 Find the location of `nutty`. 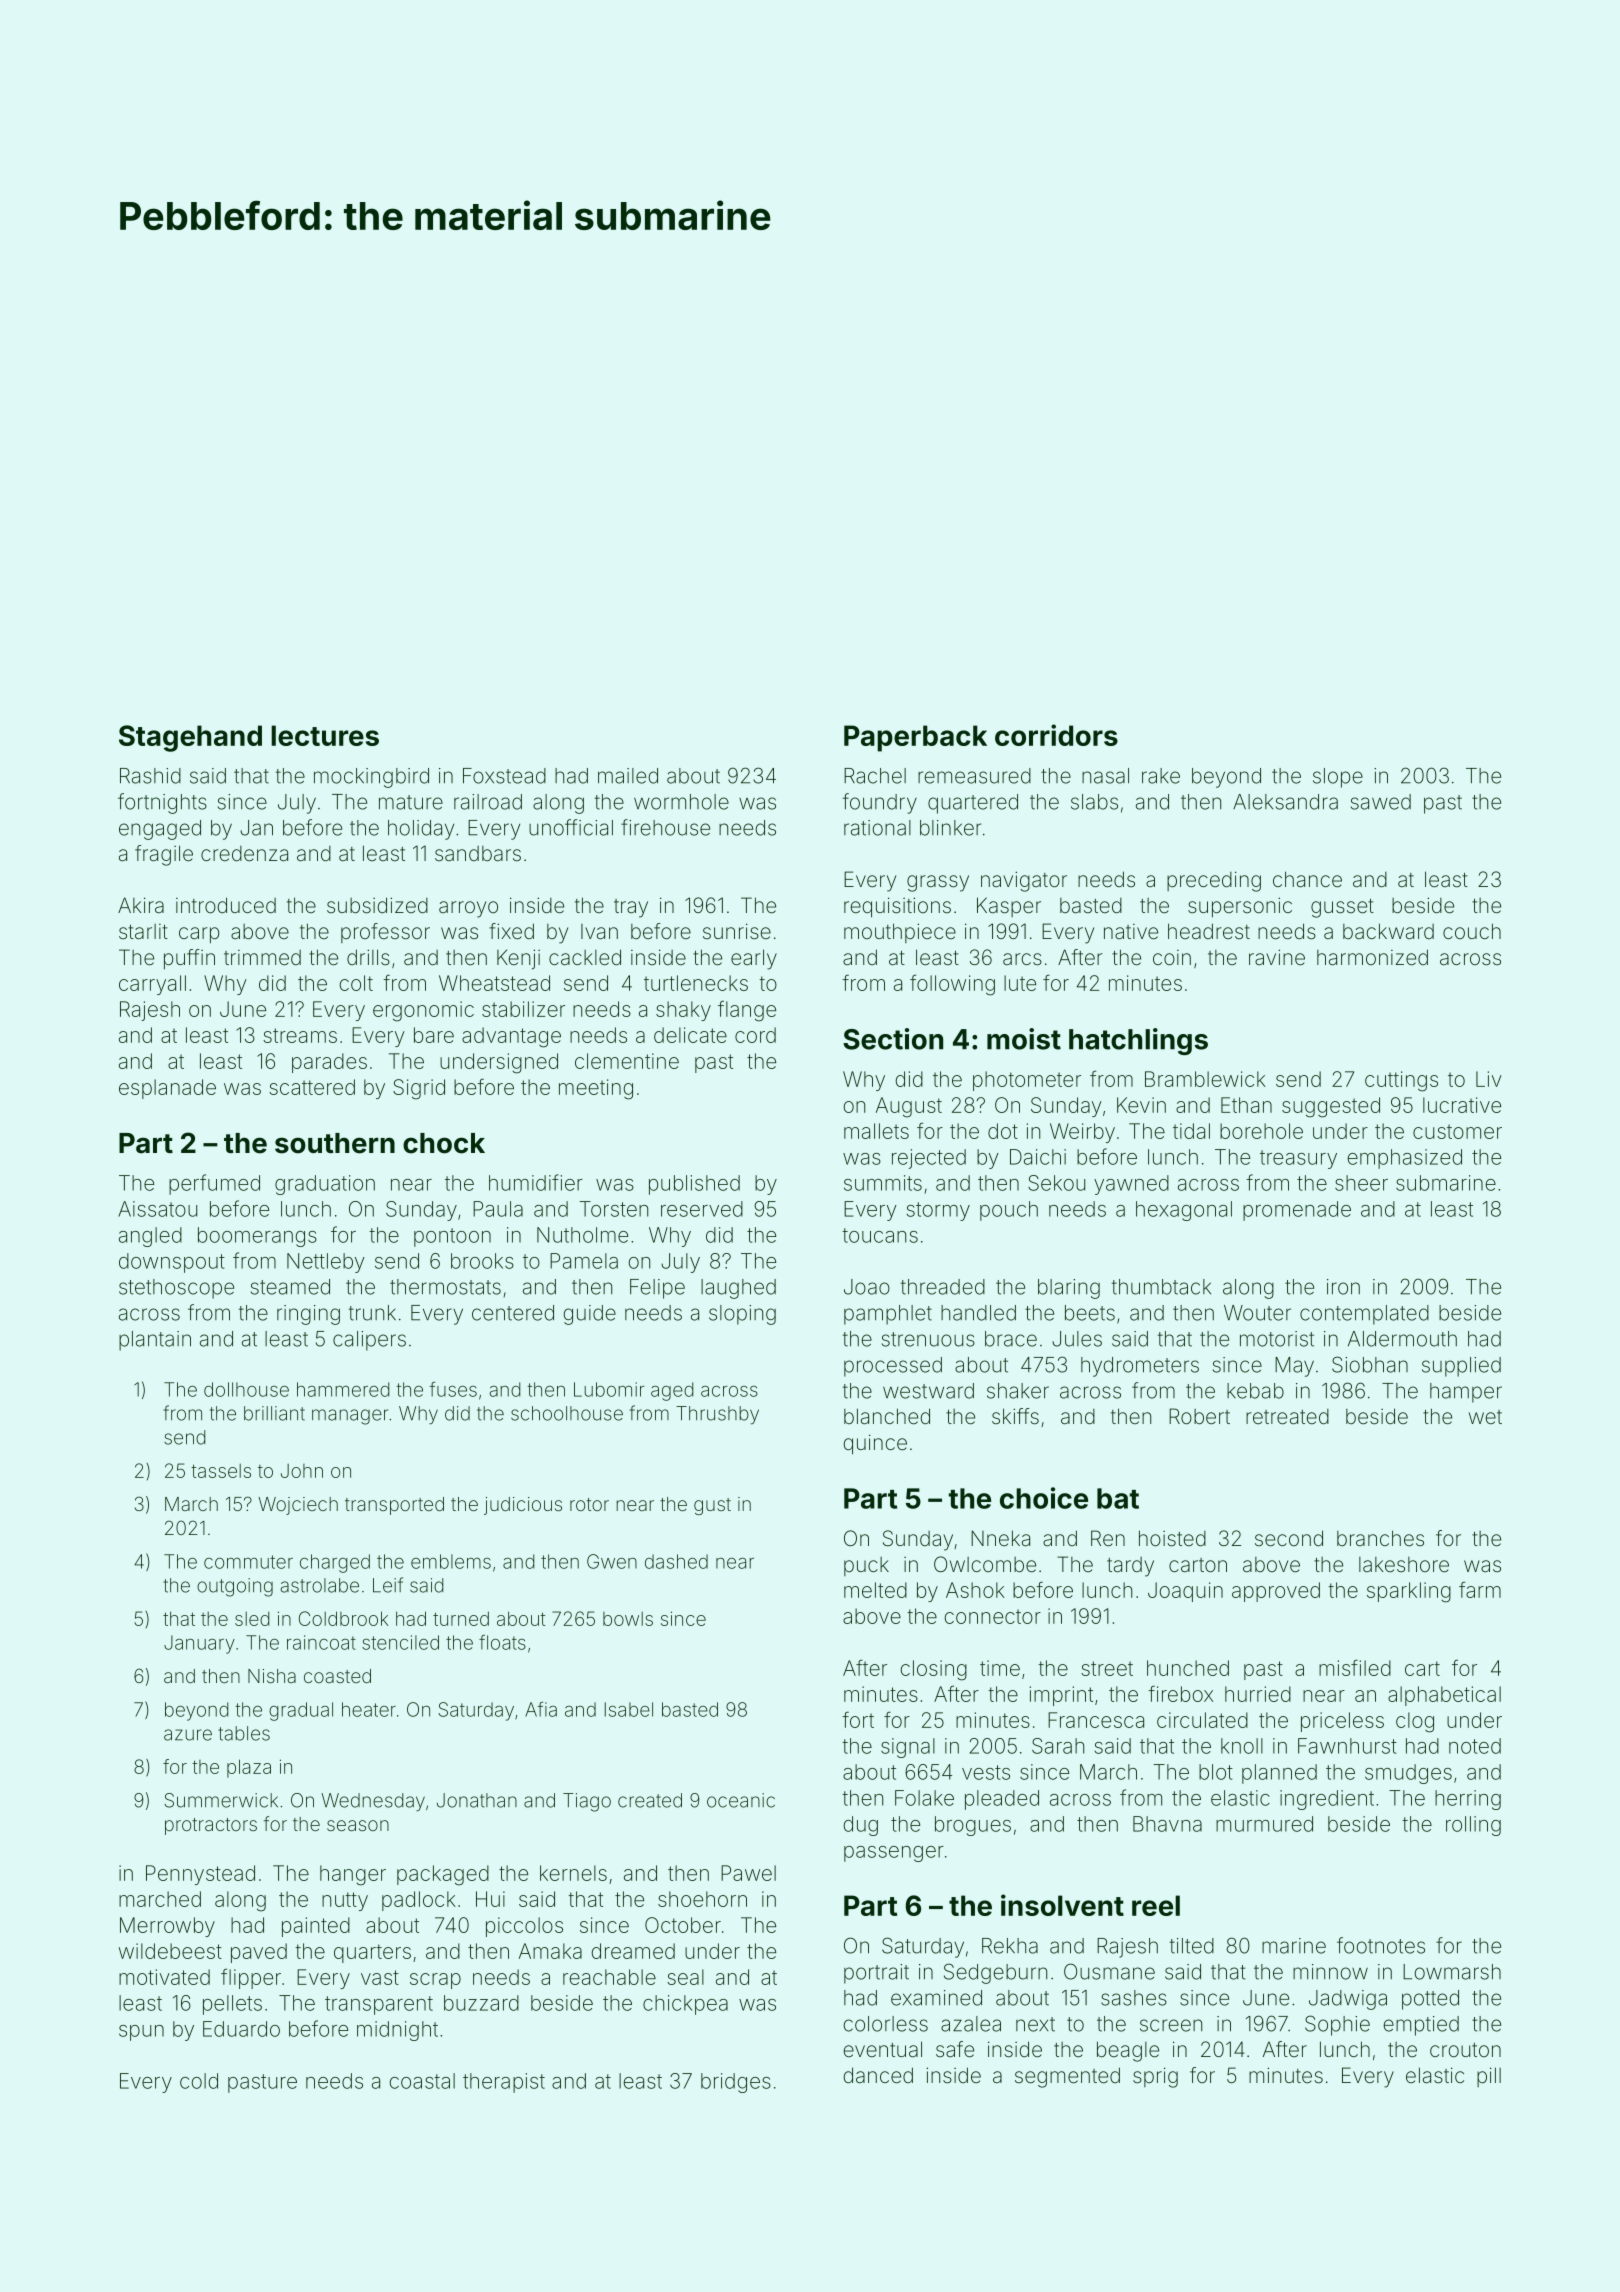

nutty is located at coordinates (345, 1901).
